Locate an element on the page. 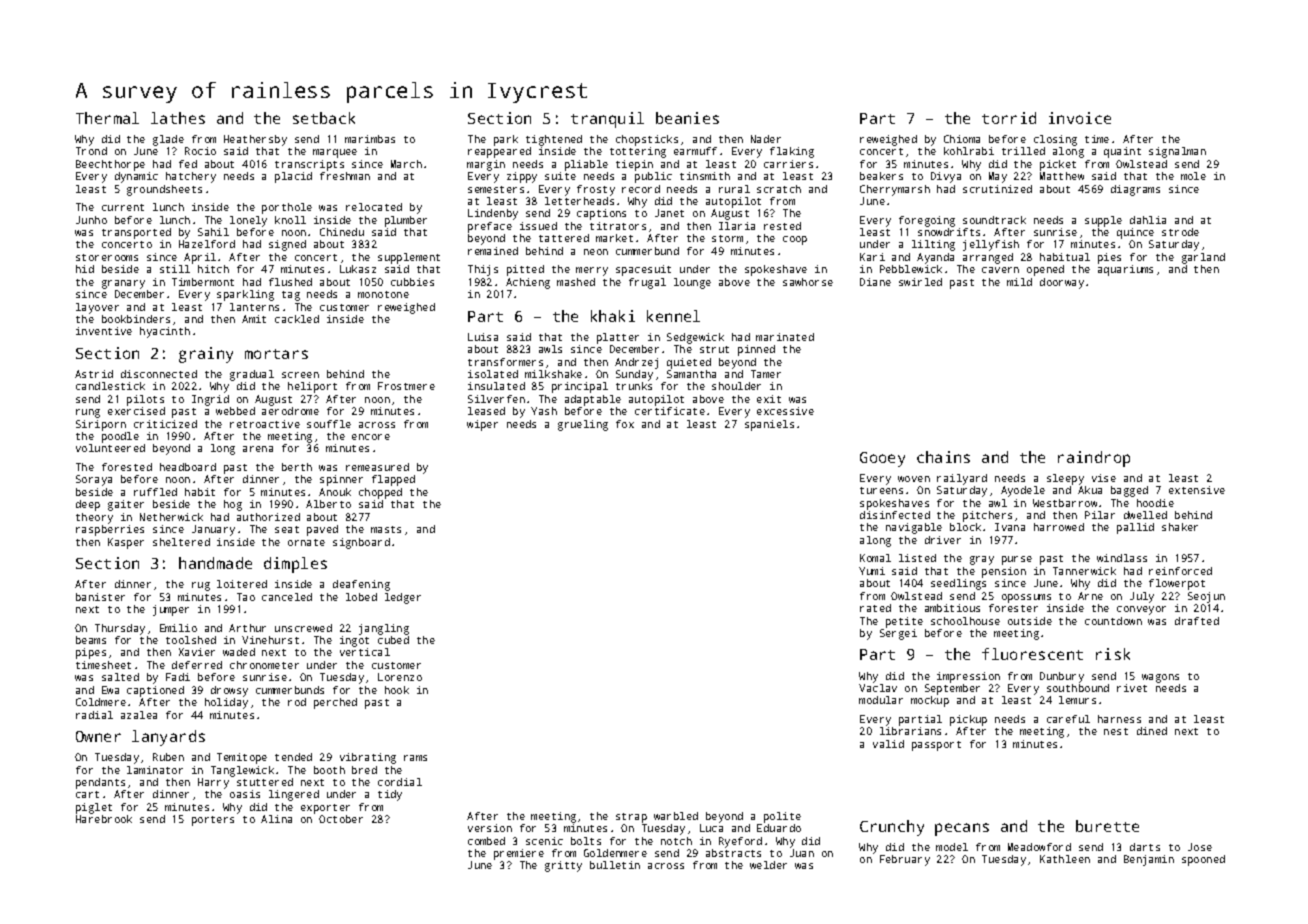 The width and height of the image is (1308, 924). raindrop is located at coordinates (1094, 459).
